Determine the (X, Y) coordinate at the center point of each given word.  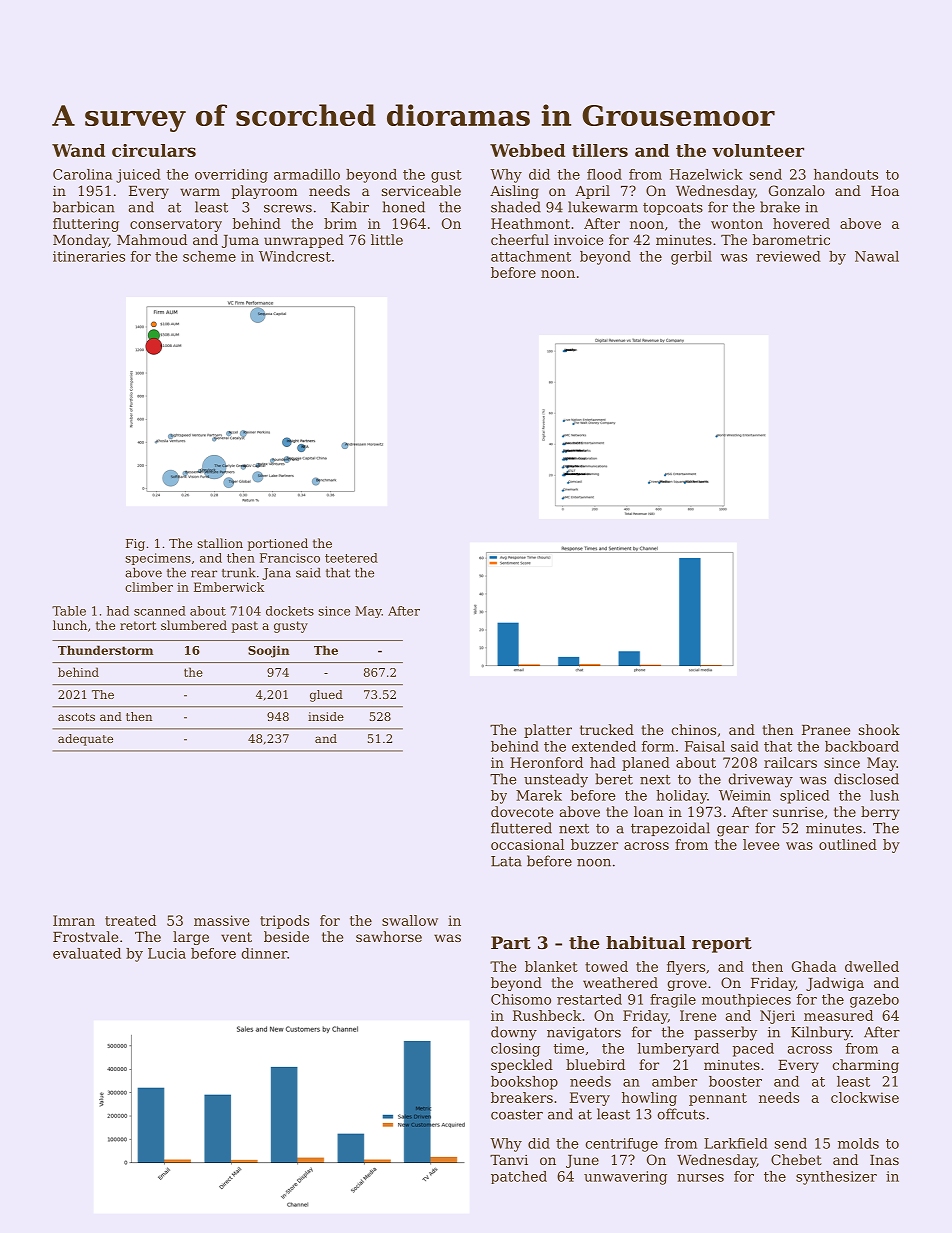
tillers (600, 150)
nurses (700, 1178)
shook (879, 729)
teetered (351, 558)
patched (519, 1177)
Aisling (514, 192)
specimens (158, 559)
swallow (410, 920)
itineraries (89, 256)
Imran (74, 920)
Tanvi (509, 1160)
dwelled (872, 966)
